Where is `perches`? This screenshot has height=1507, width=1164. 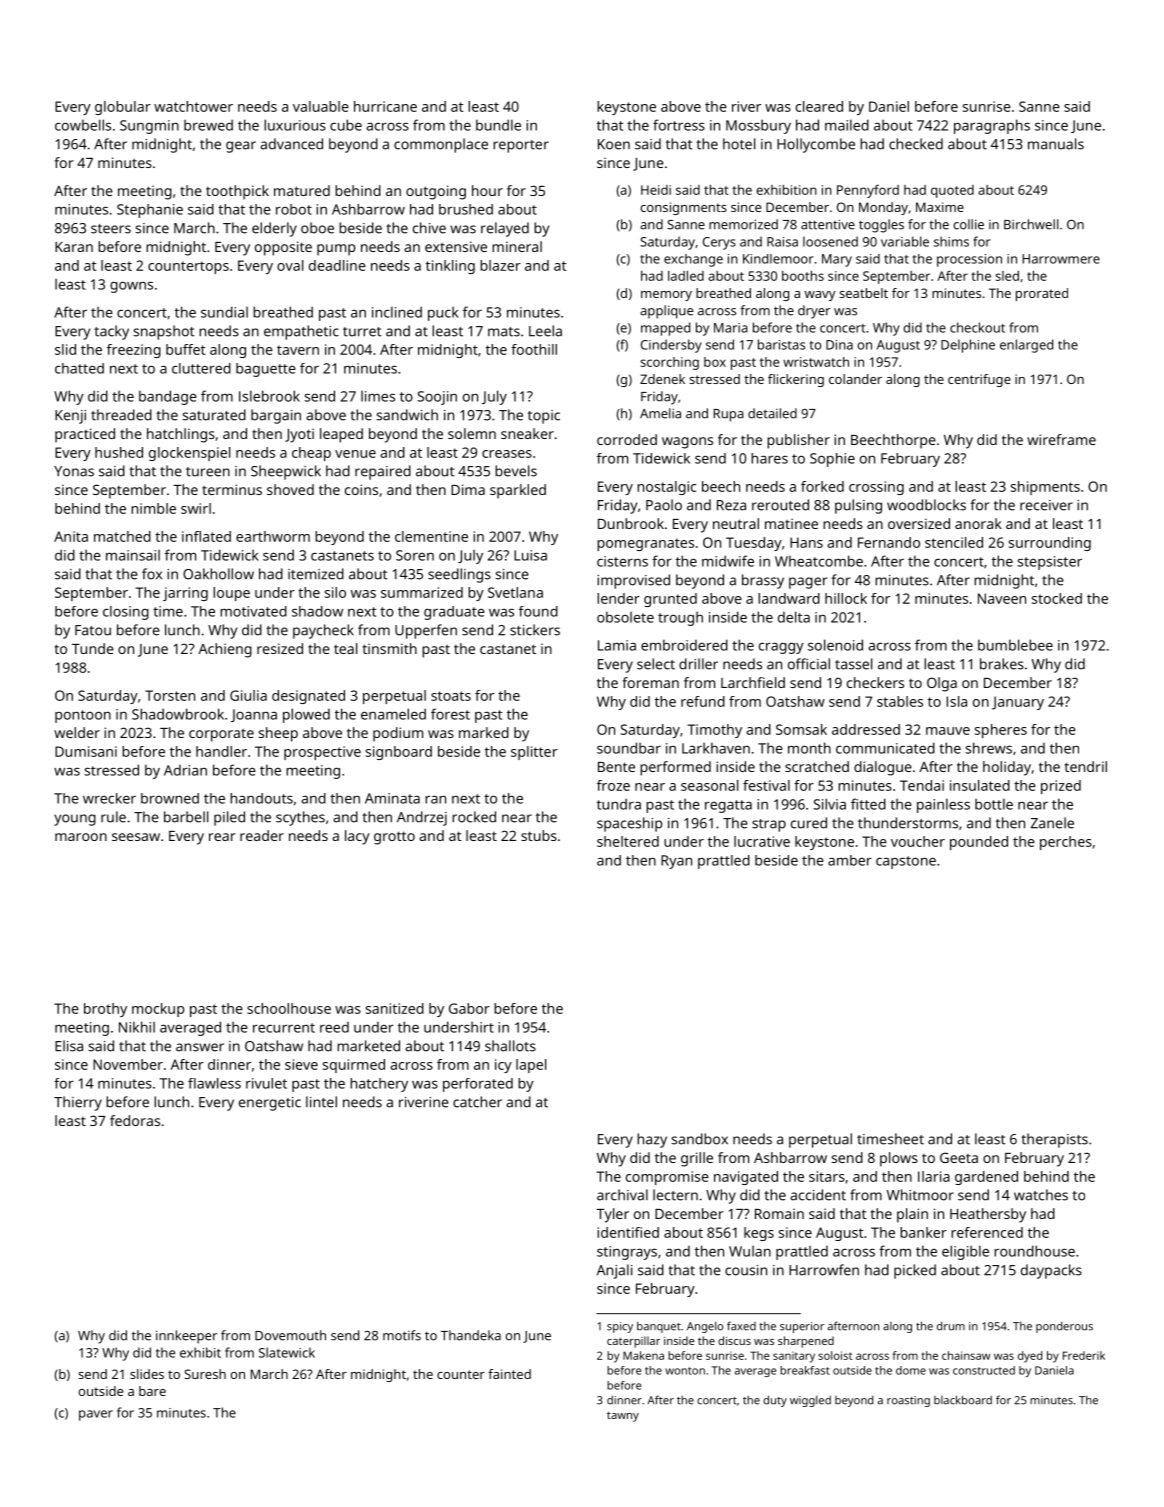 perches is located at coordinates (1066, 843).
